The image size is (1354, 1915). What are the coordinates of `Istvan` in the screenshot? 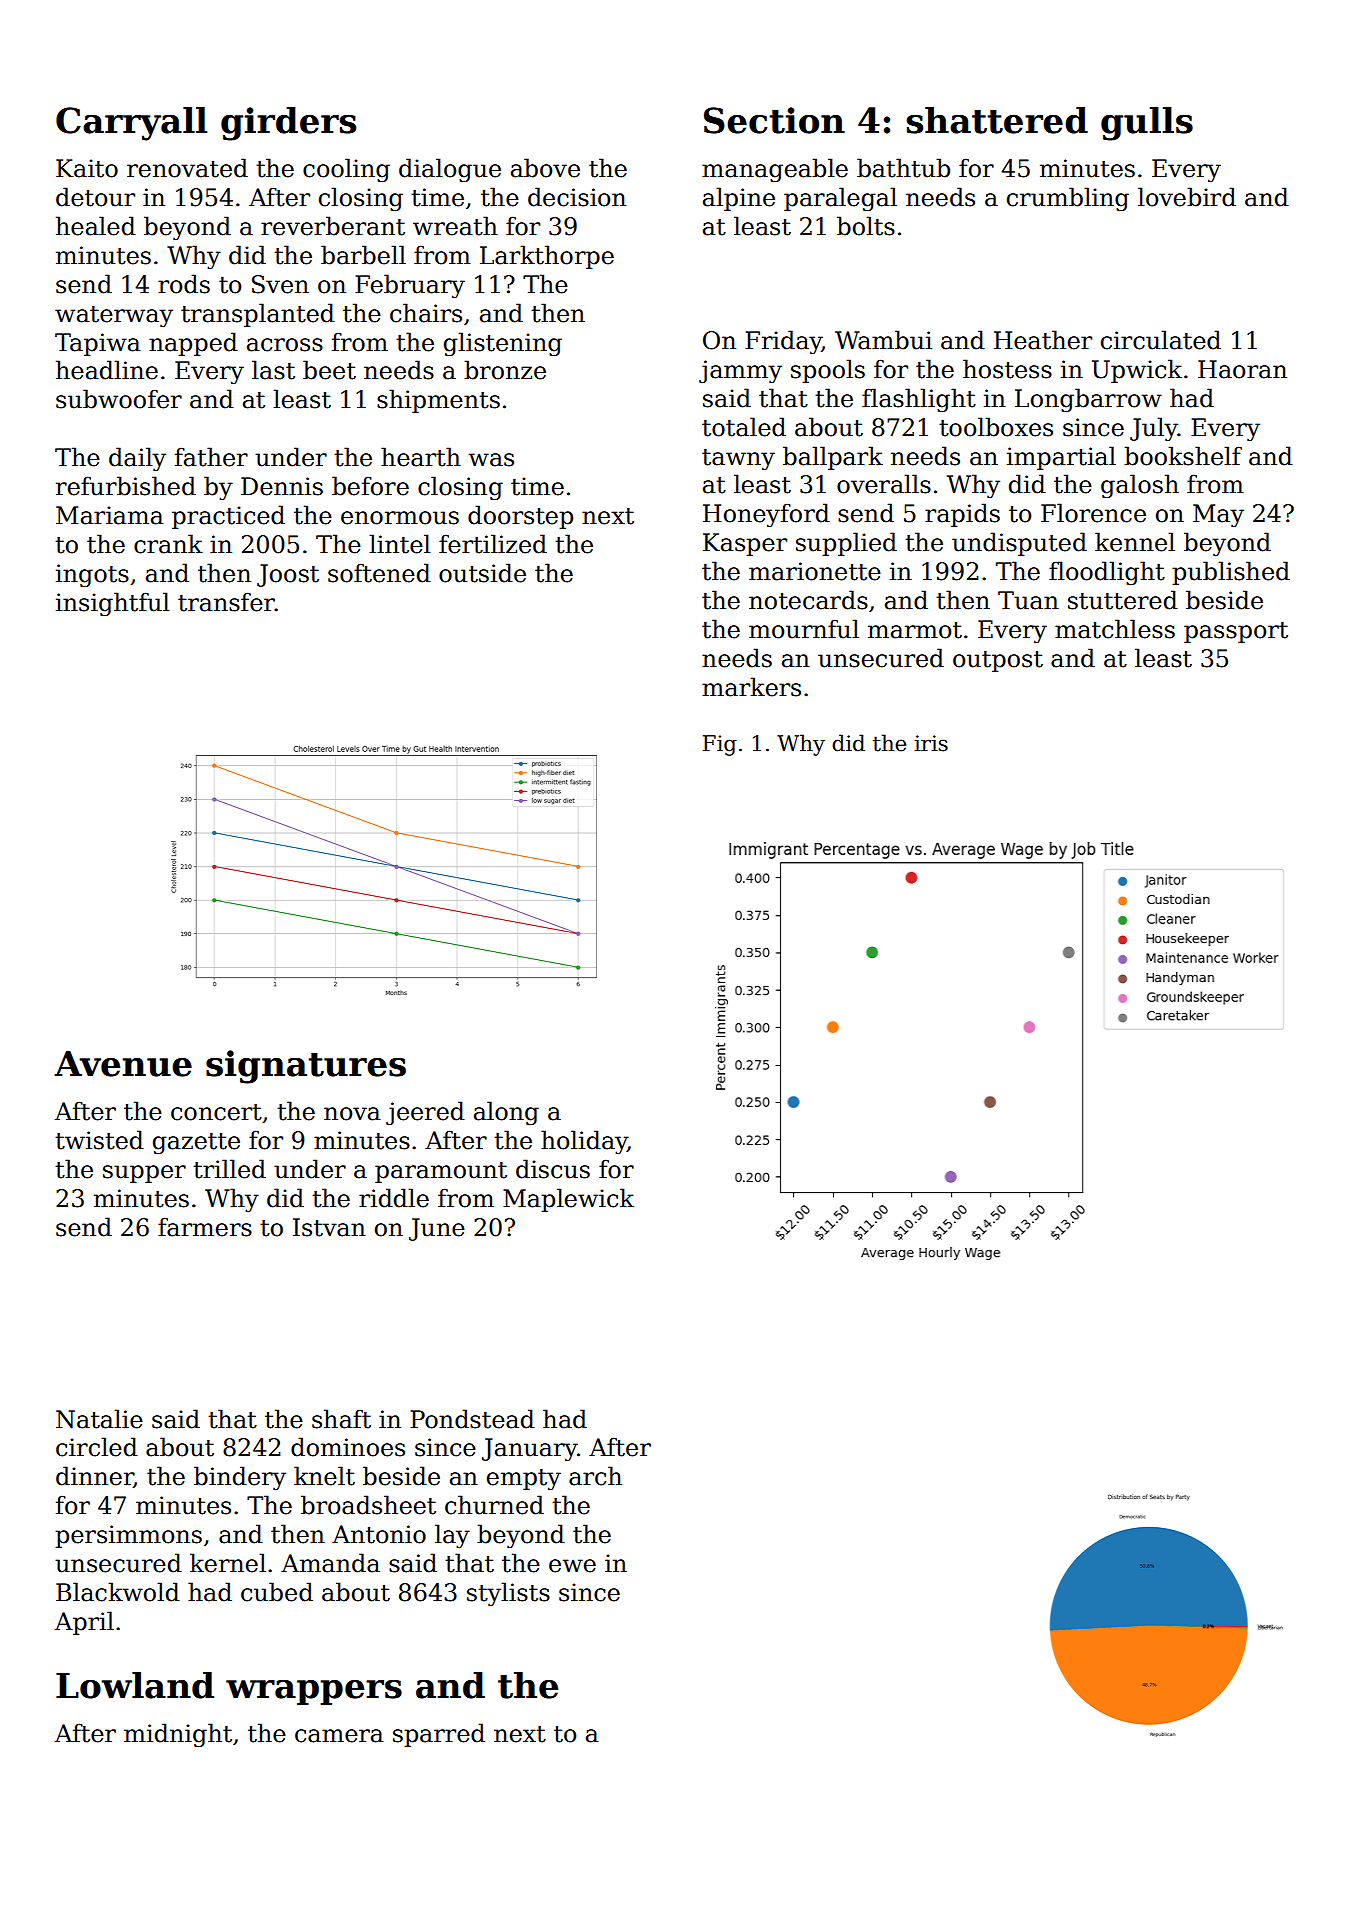 It's located at (329, 1227).
